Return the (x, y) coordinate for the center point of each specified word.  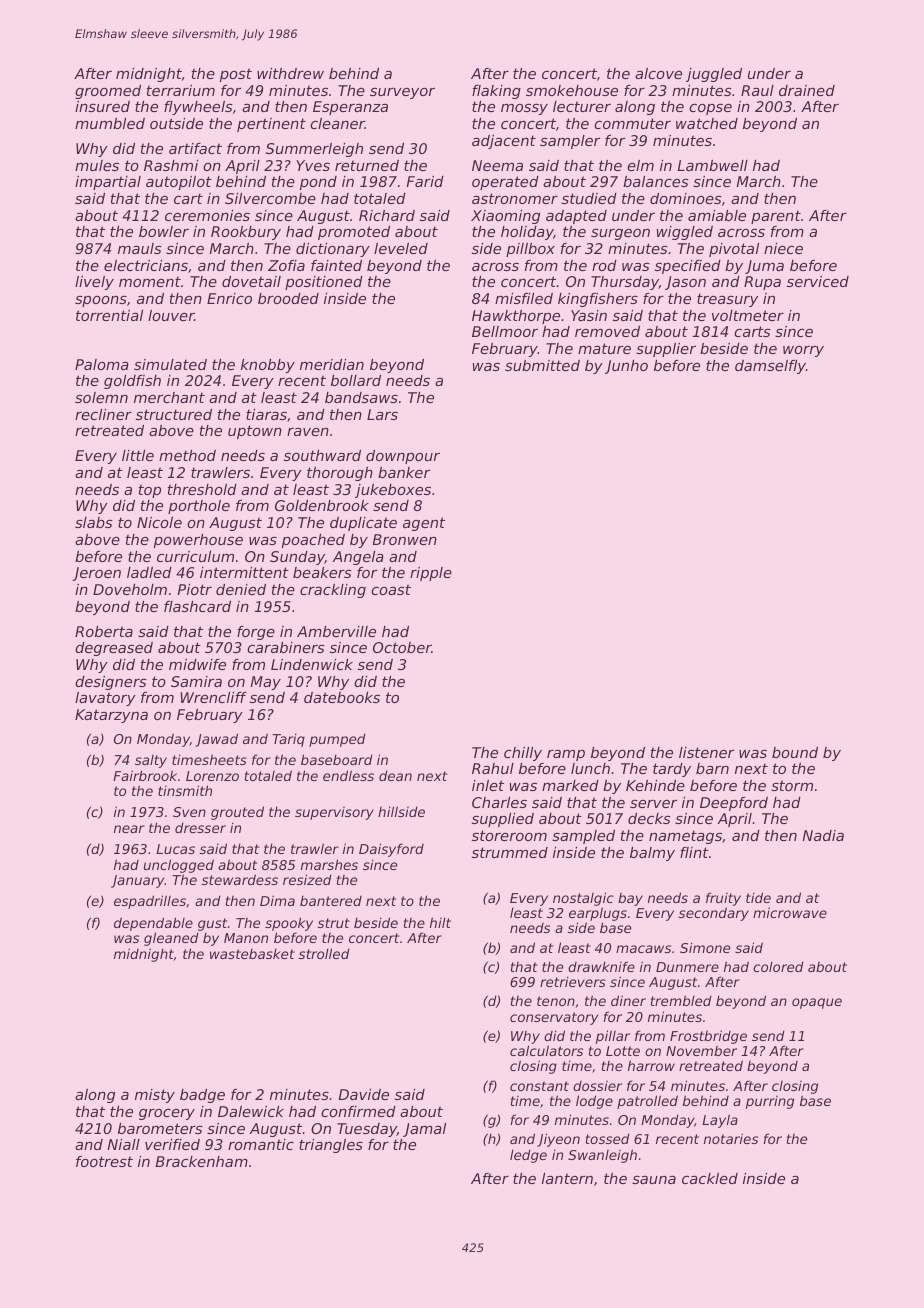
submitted (542, 365)
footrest (104, 1161)
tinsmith (185, 790)
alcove (658, 73)
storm (792, 785)
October (402, 647)
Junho (626, 367)
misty (155, 1096)
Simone (705, 947)
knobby (268, 366)
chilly (523, 754)
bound (795, 752)
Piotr (194, 589)
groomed (108, 92)
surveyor (402, 93)
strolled (324, 953)
